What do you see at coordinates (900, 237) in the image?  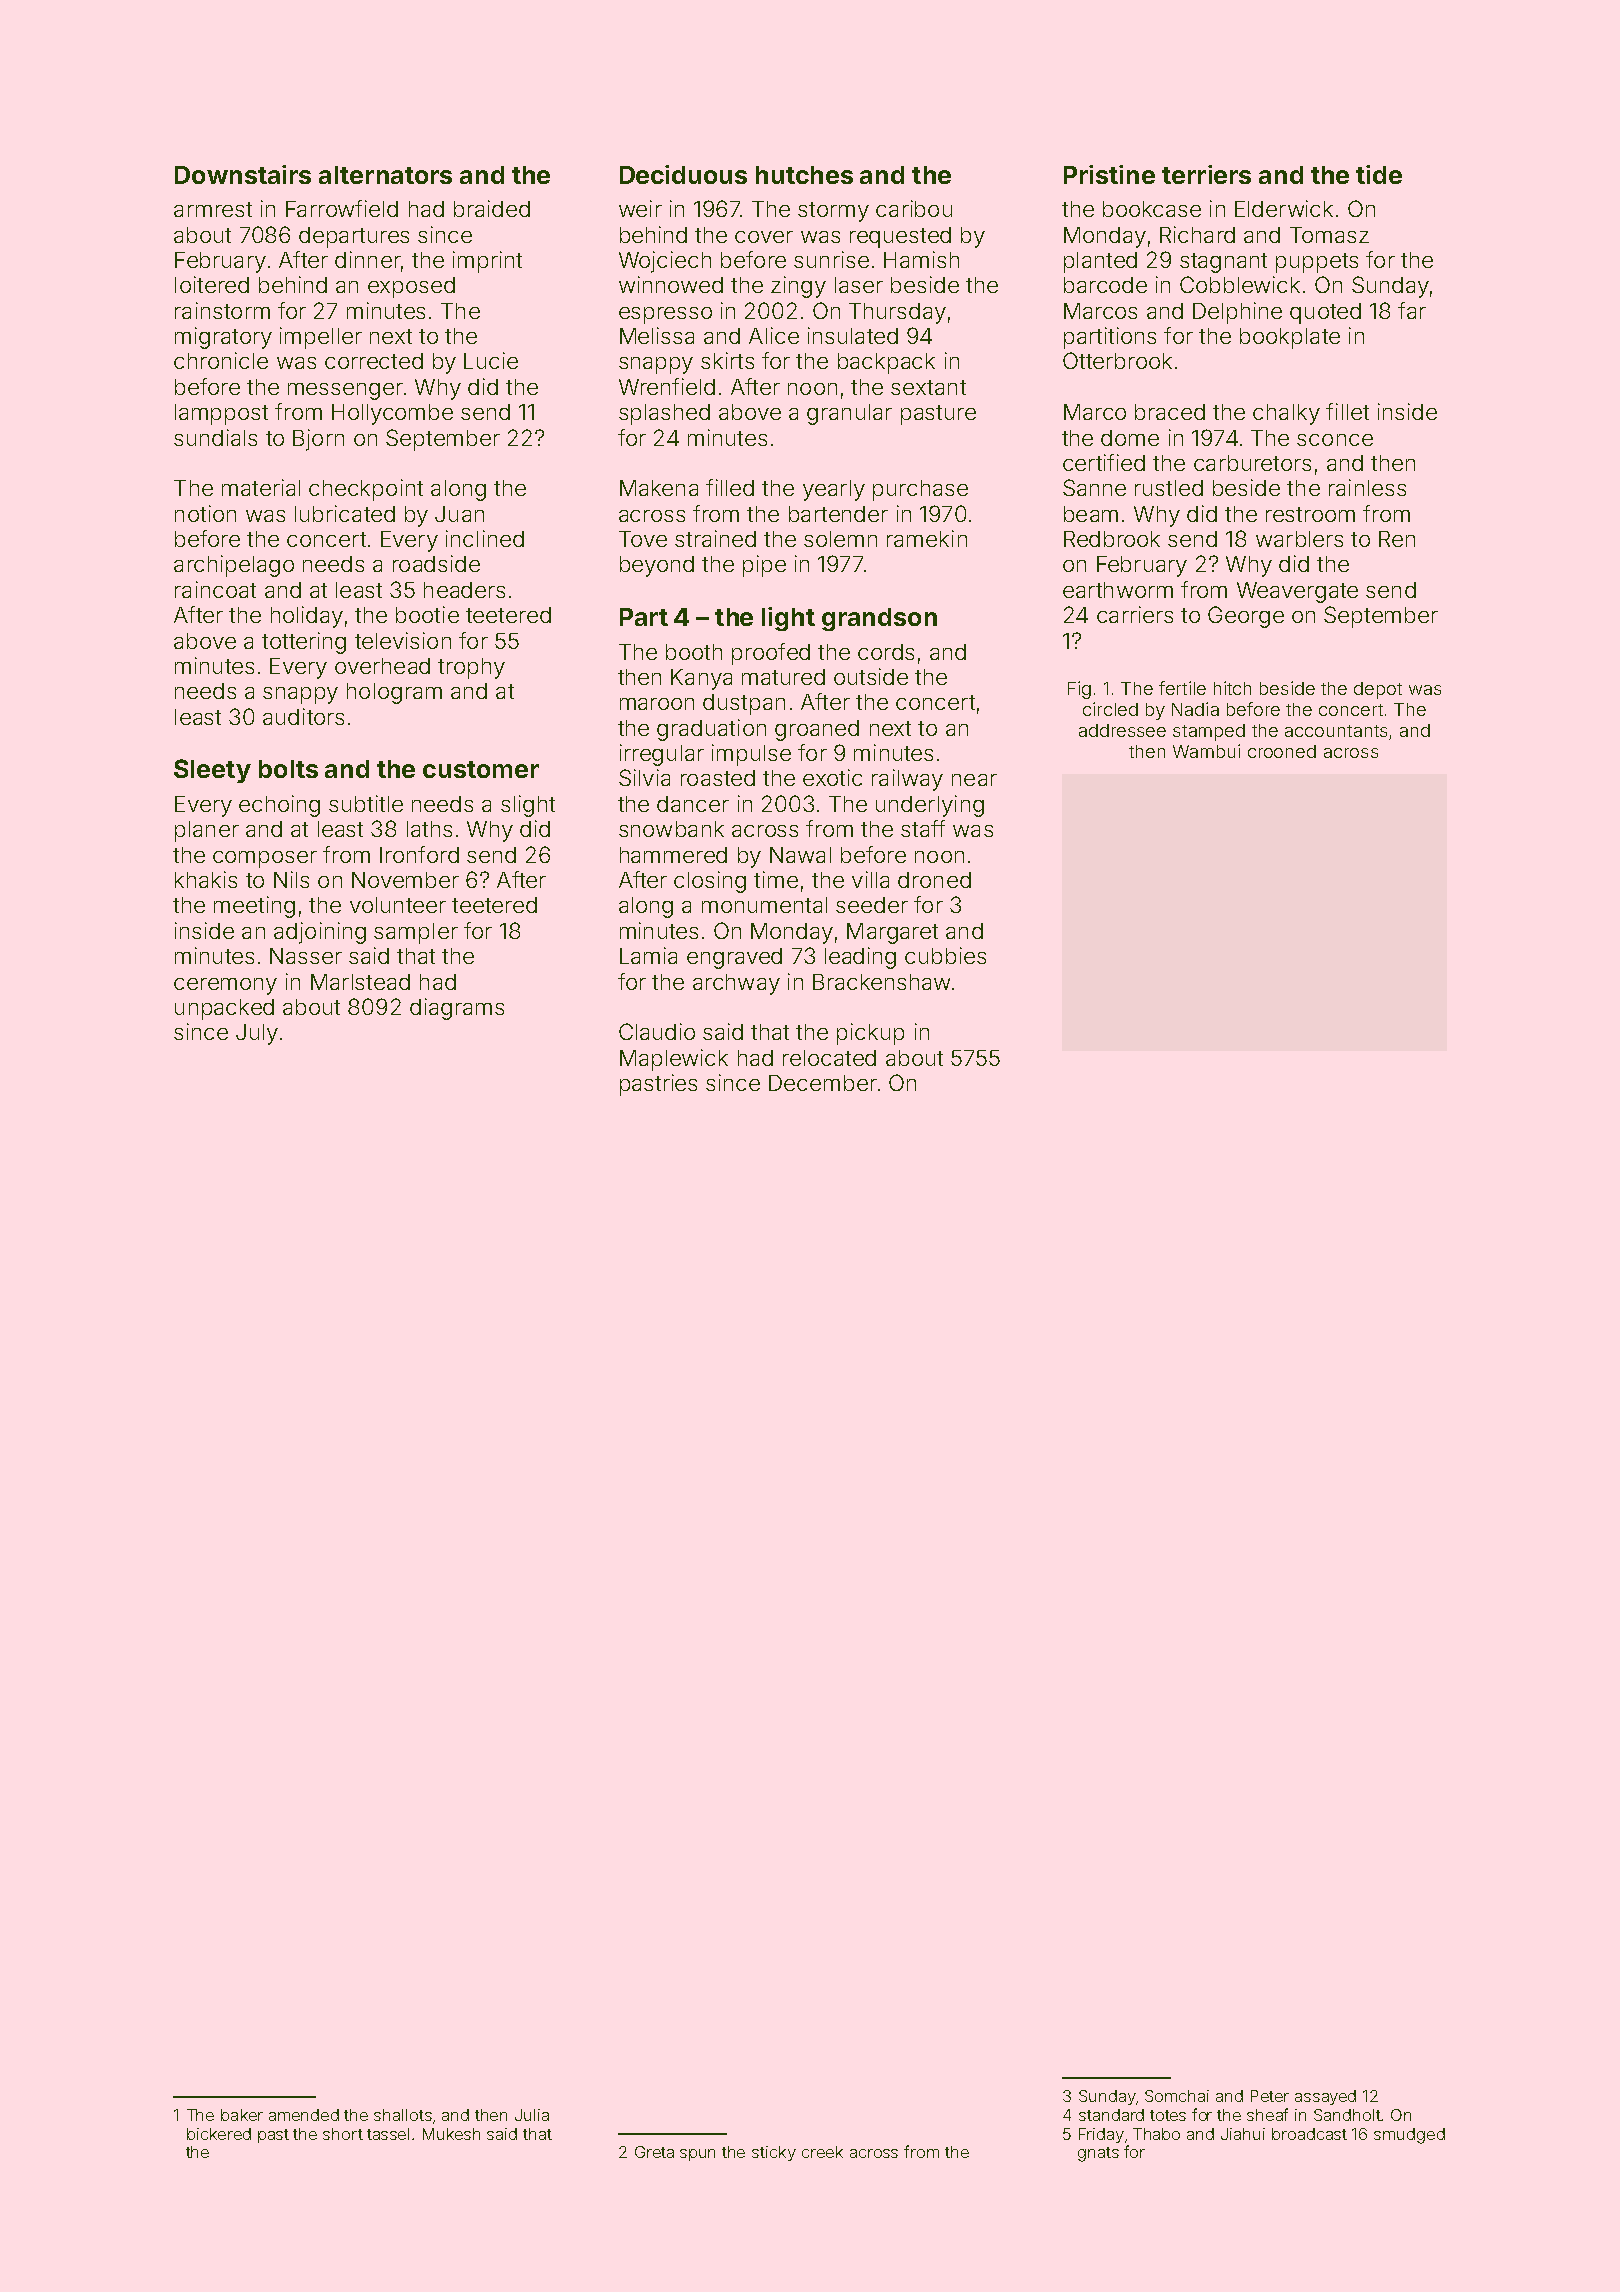 I see `requested` at bounding box center [900, 237].
